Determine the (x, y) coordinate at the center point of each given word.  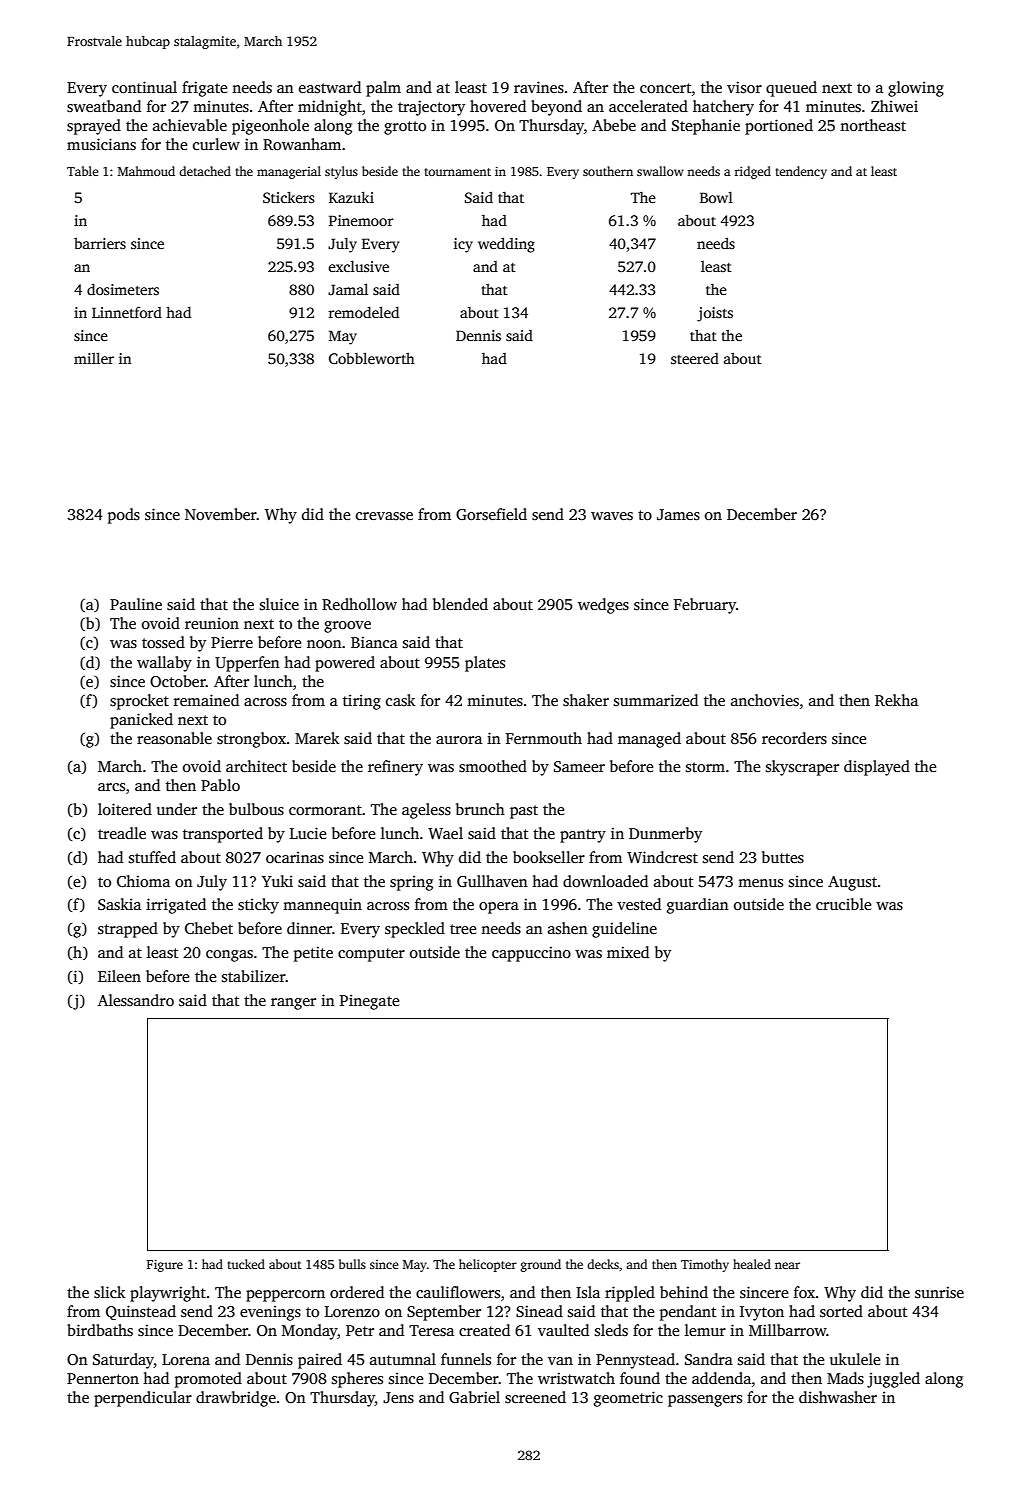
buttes (783, 857)
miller (94, 358)
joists (715, 314)
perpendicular (143, 1399)
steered (695, 358)
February (705, 606)
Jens (398, 1398)
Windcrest (662, 857)
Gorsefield (491, 514)
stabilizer (254, 976)
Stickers (289, 197)
